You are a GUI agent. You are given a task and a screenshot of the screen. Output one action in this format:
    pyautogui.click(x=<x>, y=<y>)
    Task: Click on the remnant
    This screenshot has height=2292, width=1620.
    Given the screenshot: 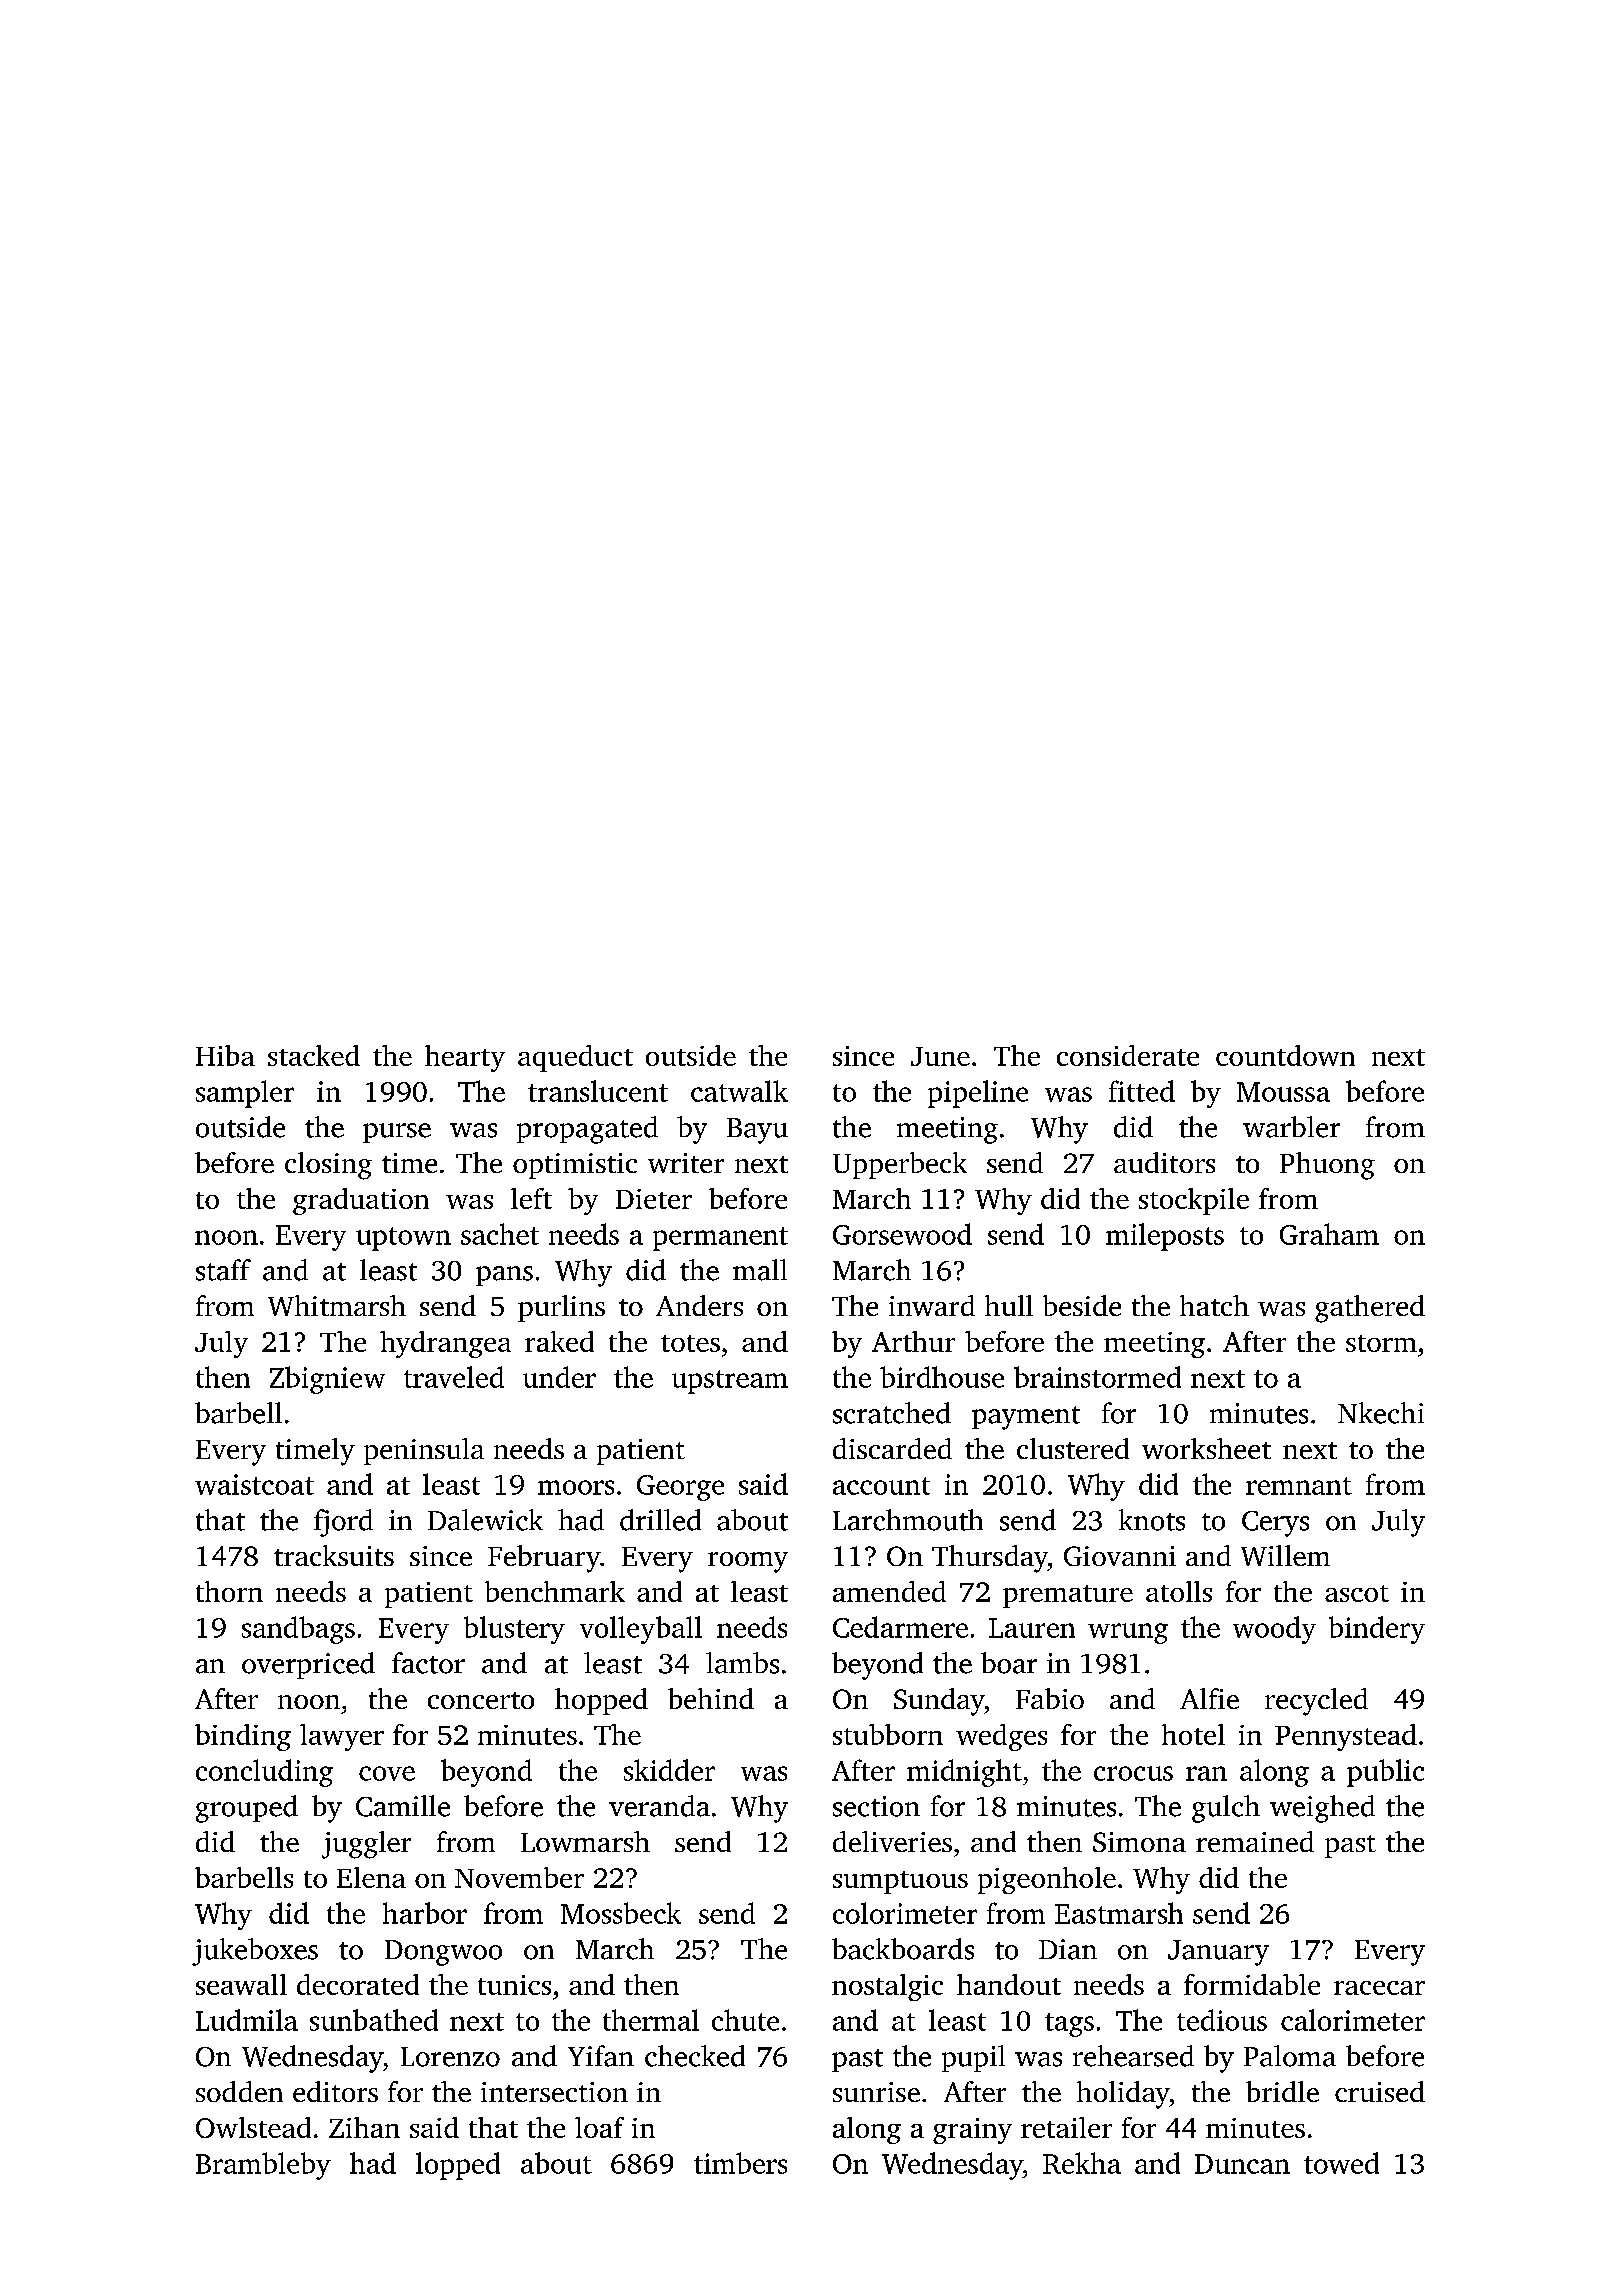 What is the action you would take?
    pyautogui.click(x=1299, y=1486)
